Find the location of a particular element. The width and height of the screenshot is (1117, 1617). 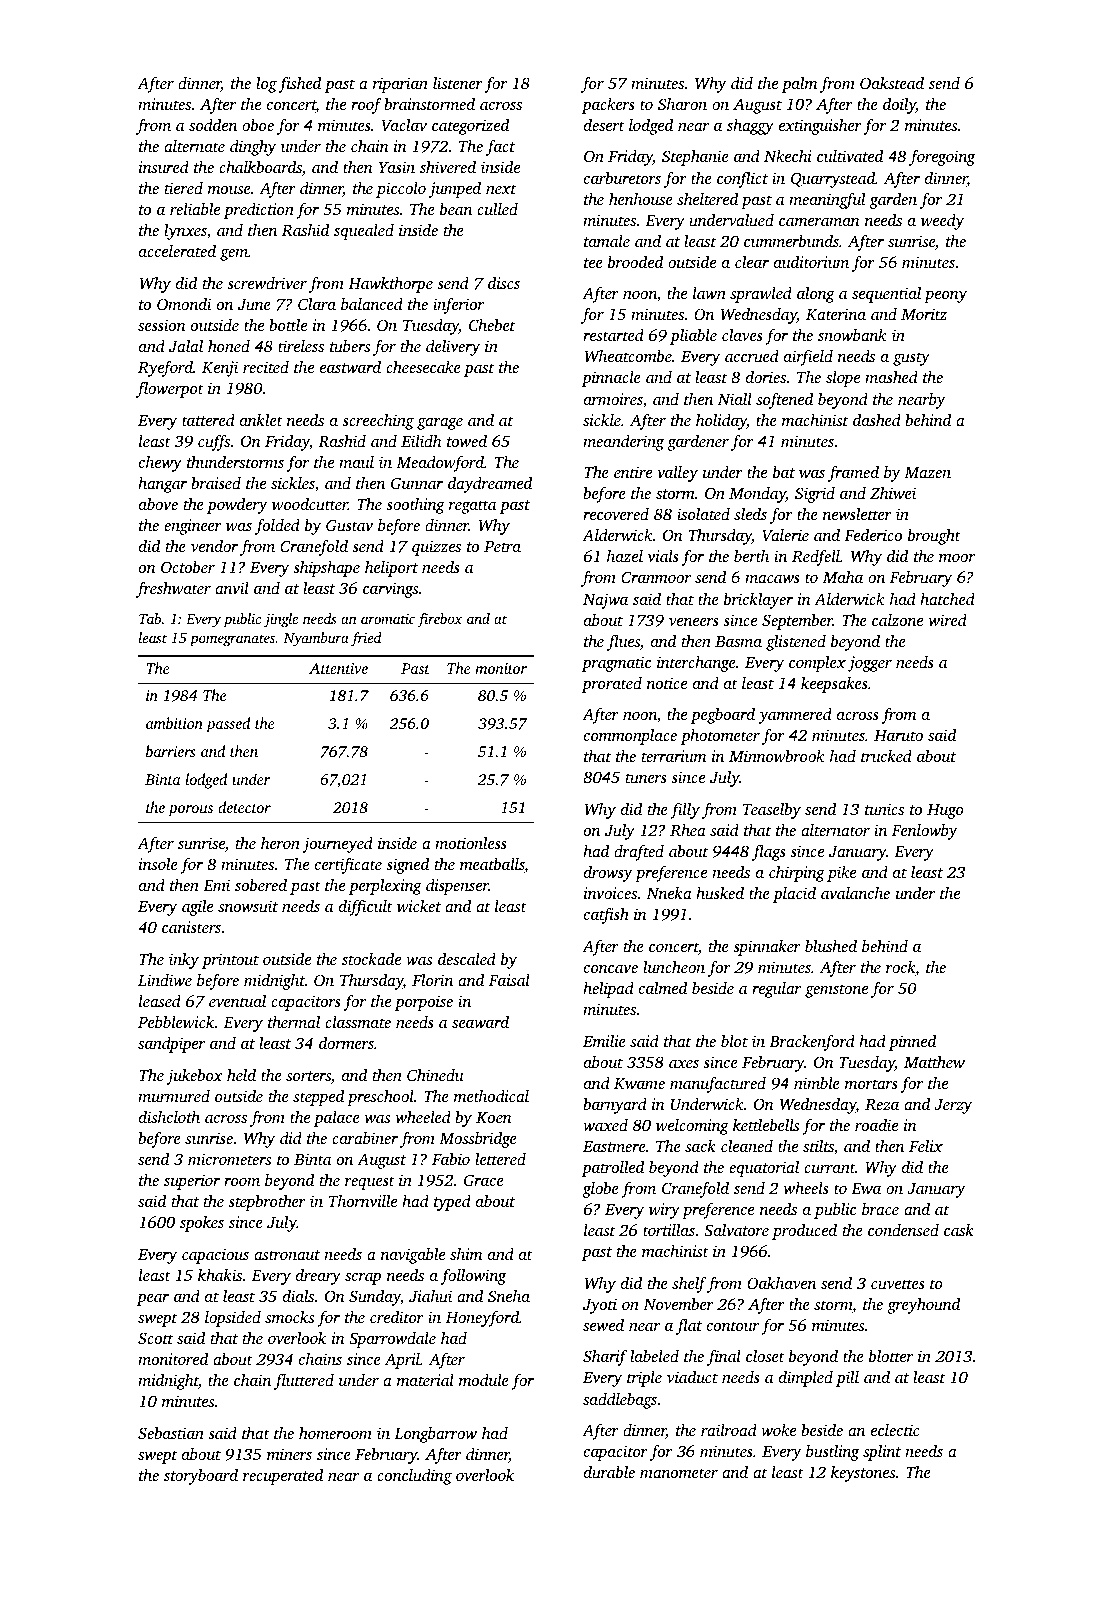

cummerbunds is located at coordinates (791, 241).
